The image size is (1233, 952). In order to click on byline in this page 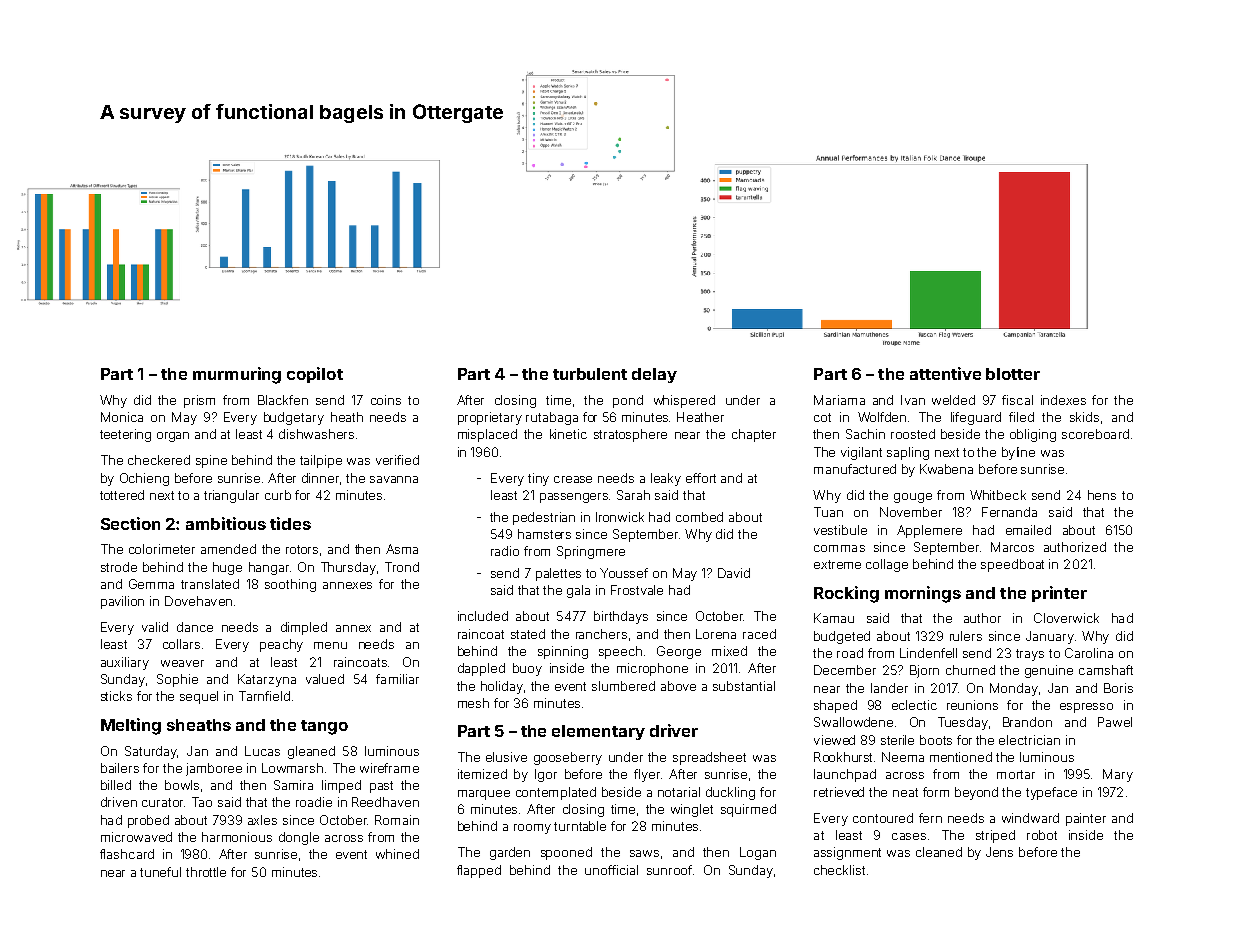, I will do `click(1018, 453)`.
